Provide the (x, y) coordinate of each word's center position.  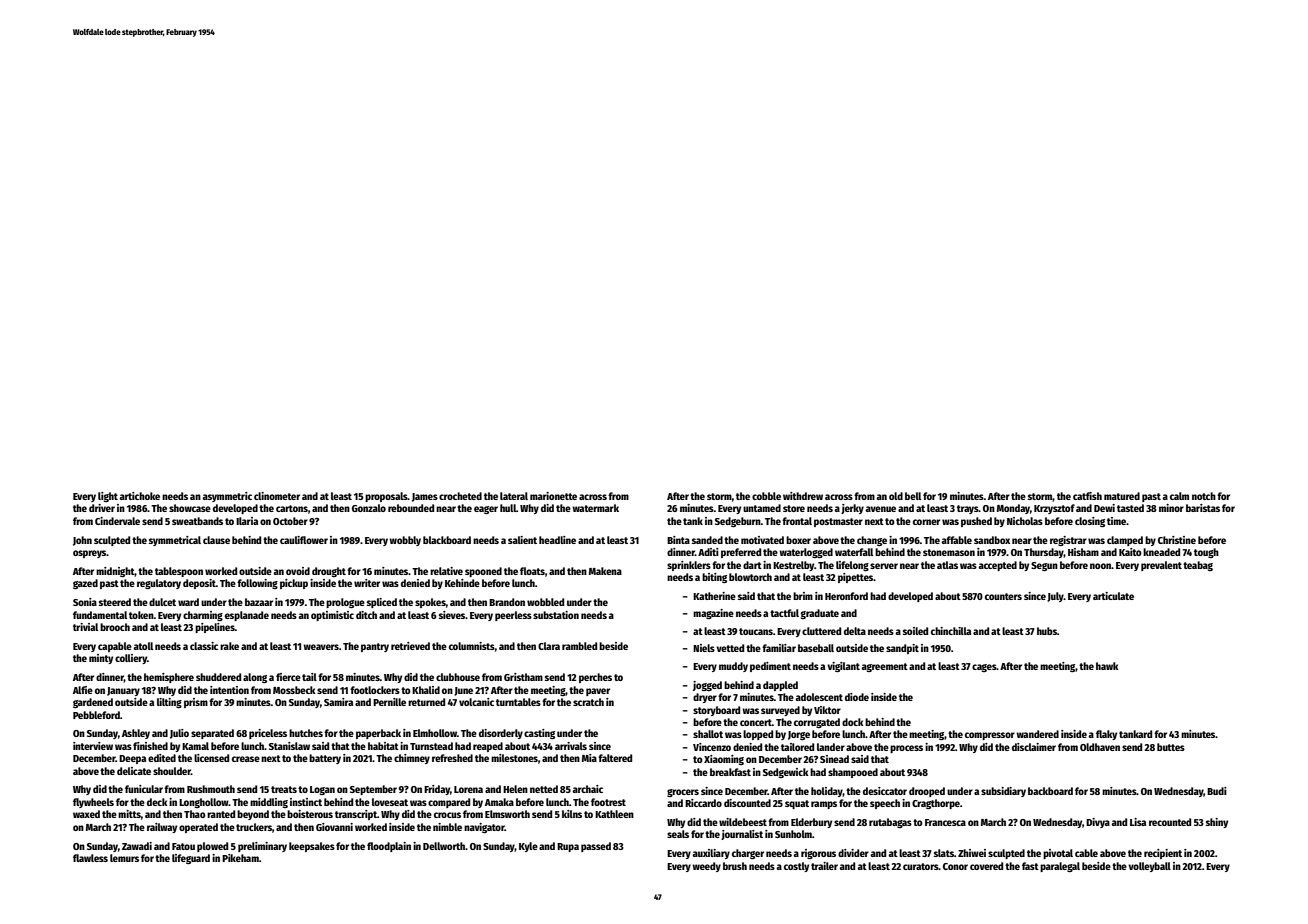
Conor (955, 866)
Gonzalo (369, 508)
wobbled (545, 602)
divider (853, 853)
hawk (1107, 666)
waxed (86, 814)
